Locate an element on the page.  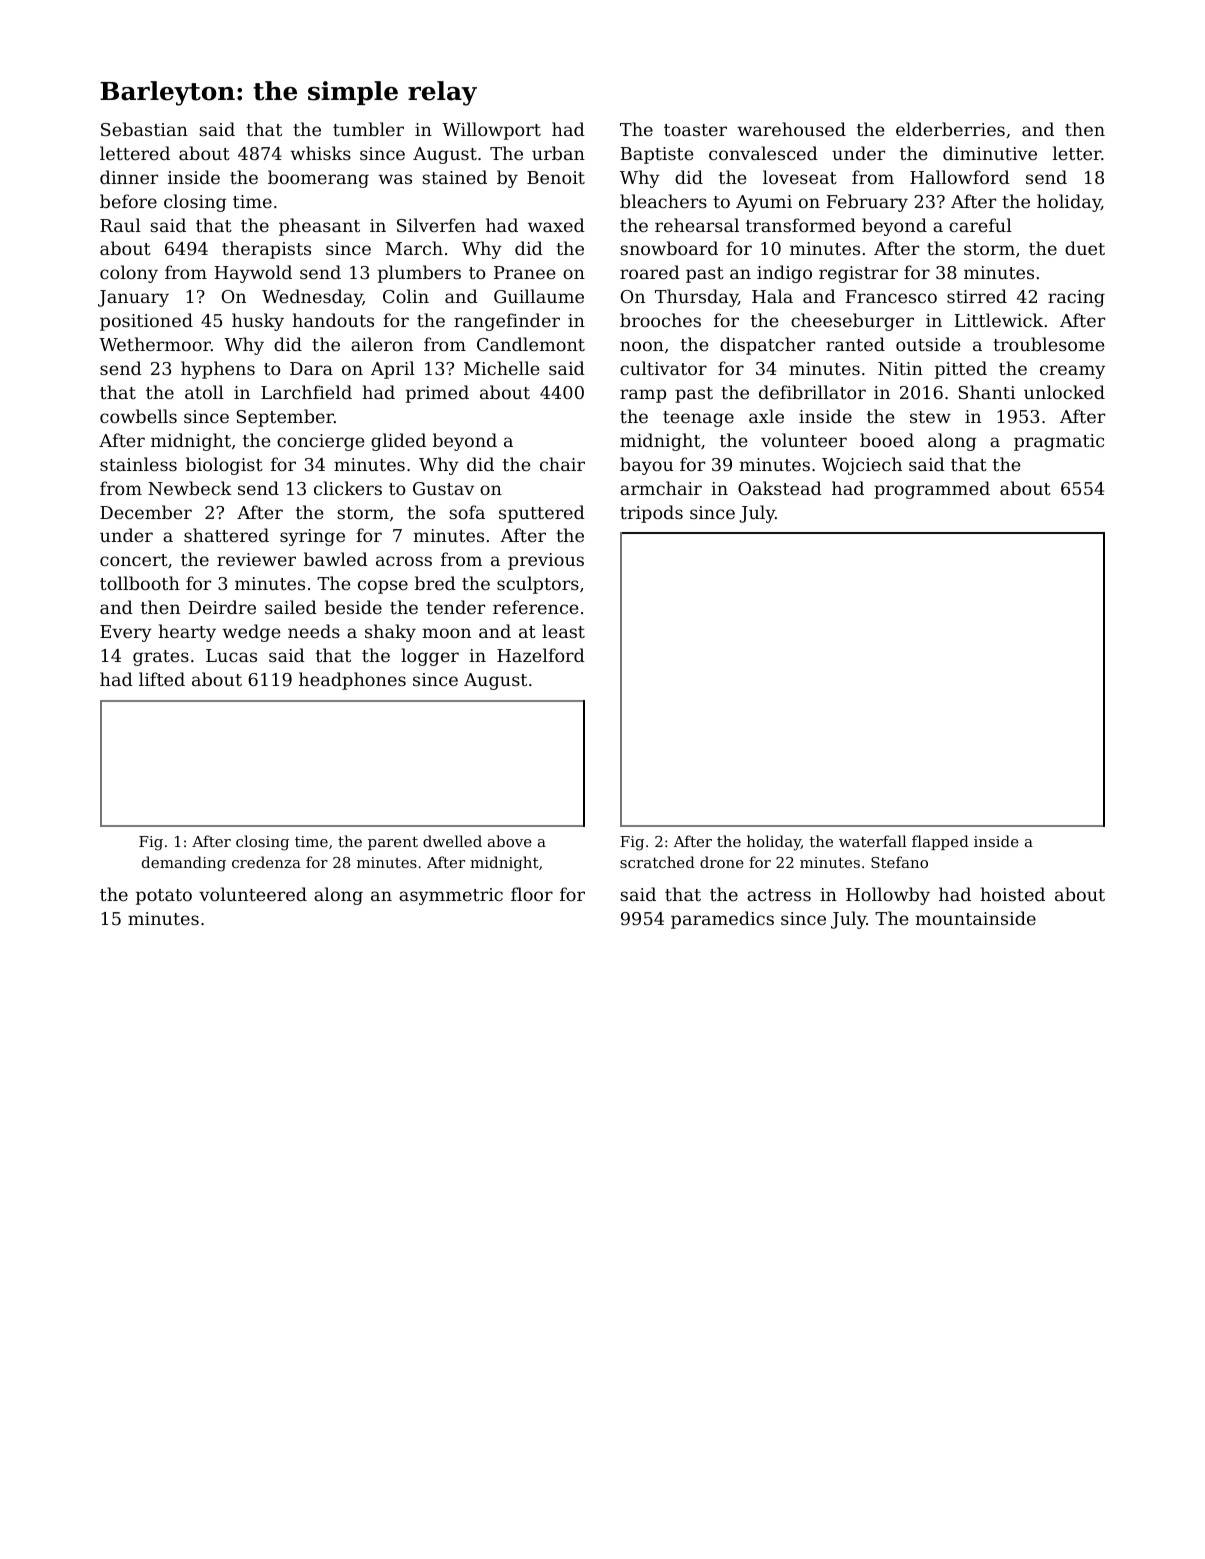
programmed is located at coordinates (932, 490).
